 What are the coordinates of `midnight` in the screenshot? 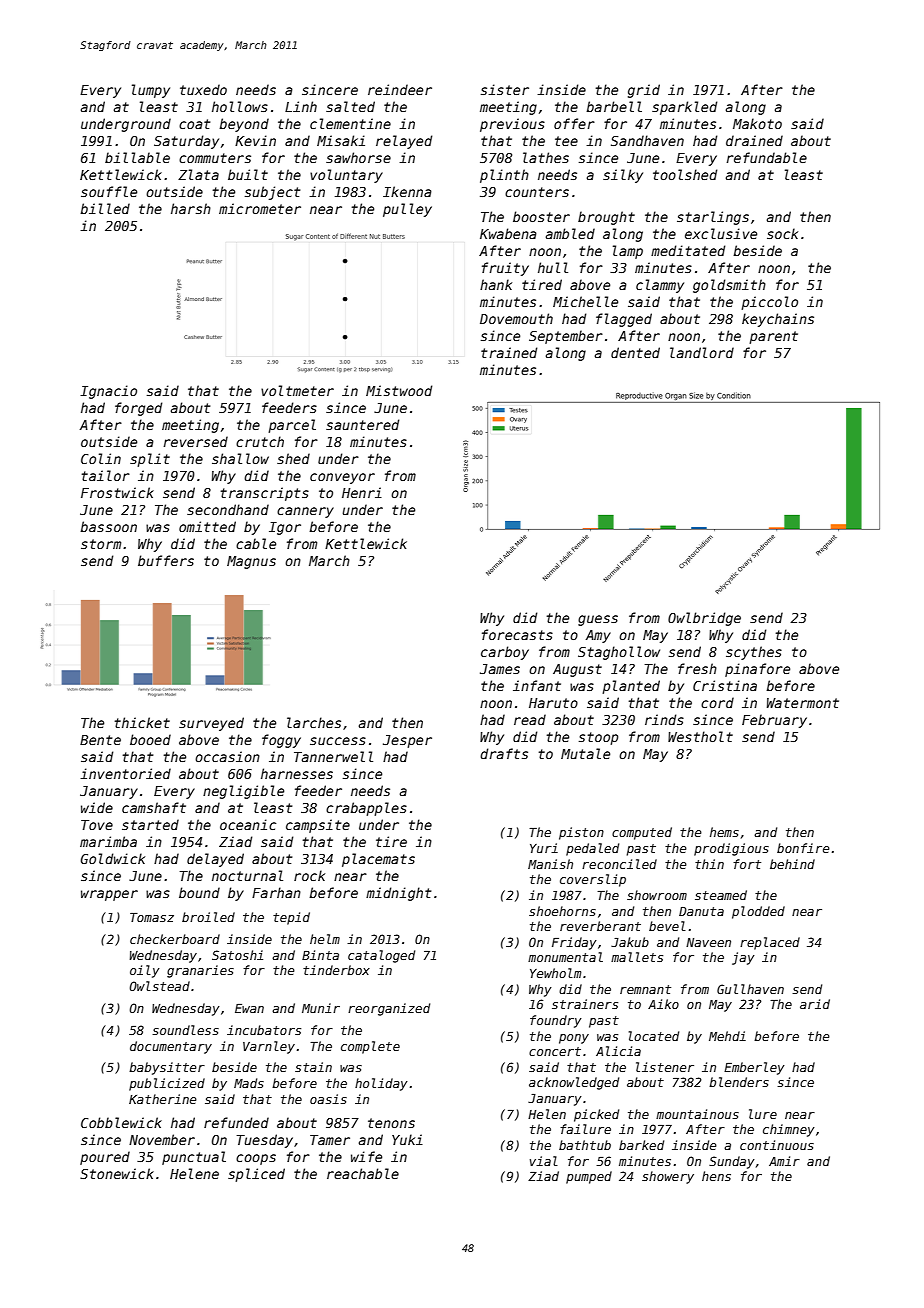 It's located at (398, 894).
